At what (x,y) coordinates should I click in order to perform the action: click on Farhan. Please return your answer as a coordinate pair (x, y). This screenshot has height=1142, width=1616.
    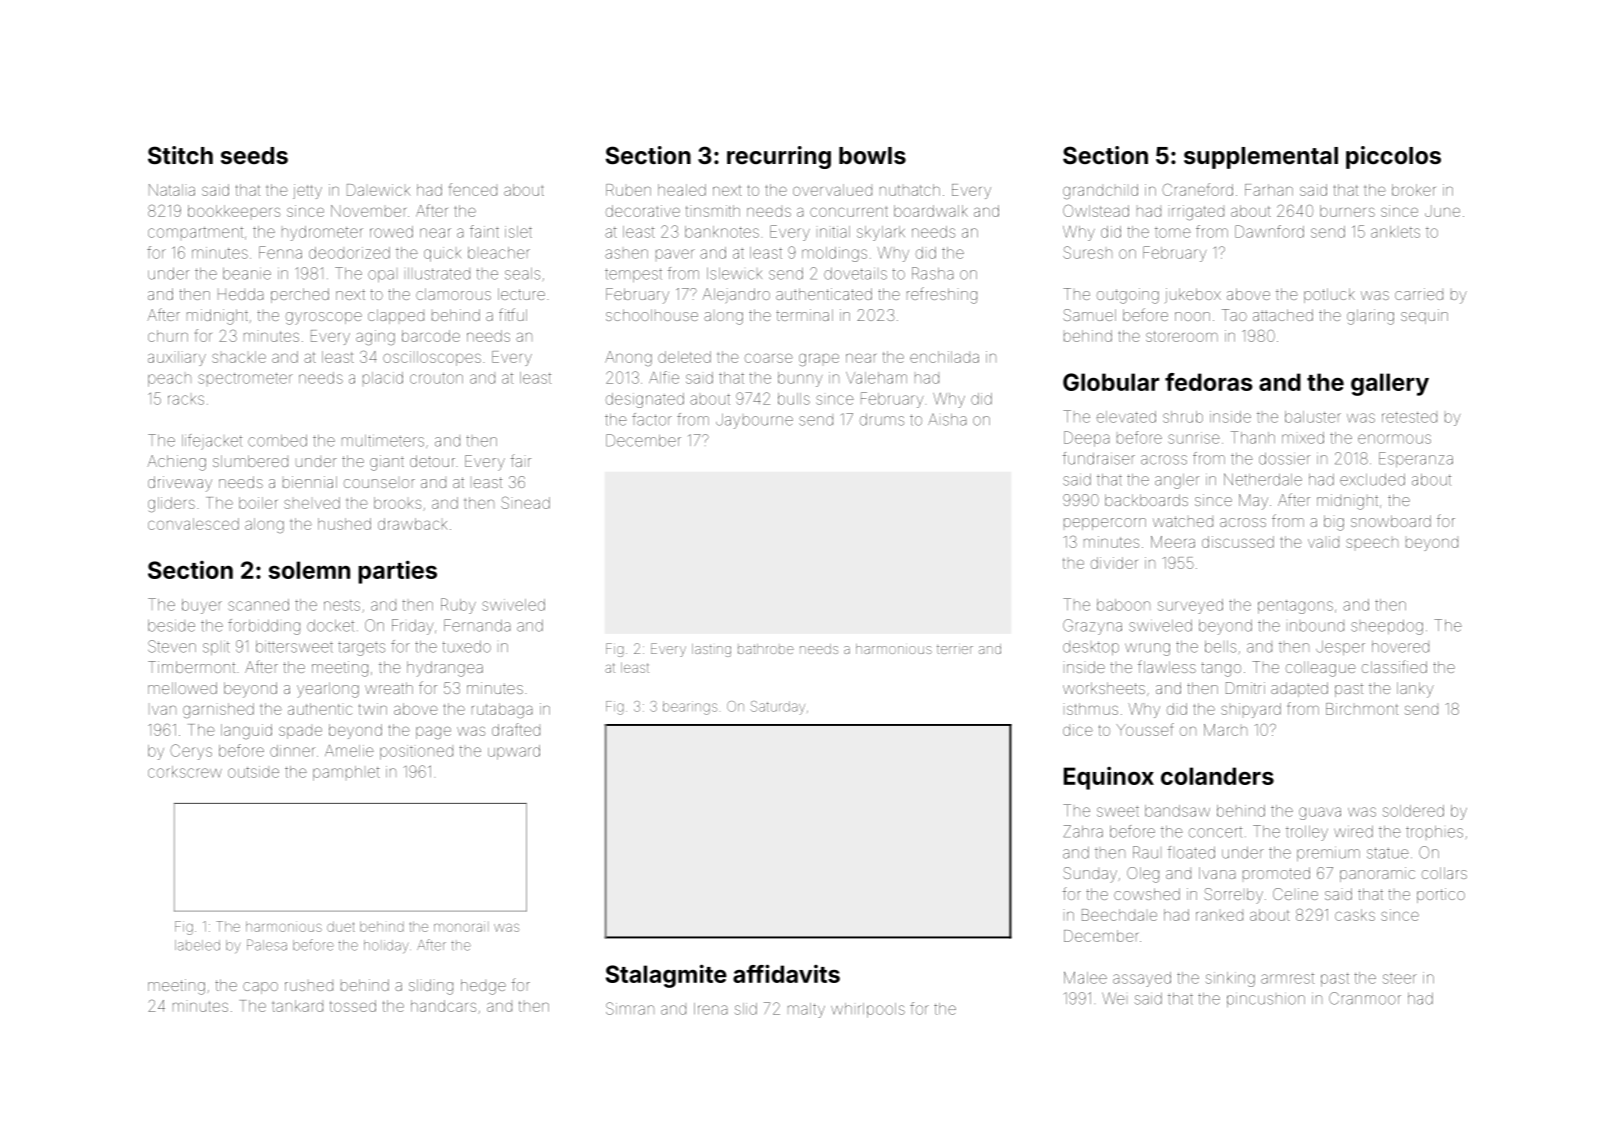
    Looking at the image, I should click on (1269, 190).
